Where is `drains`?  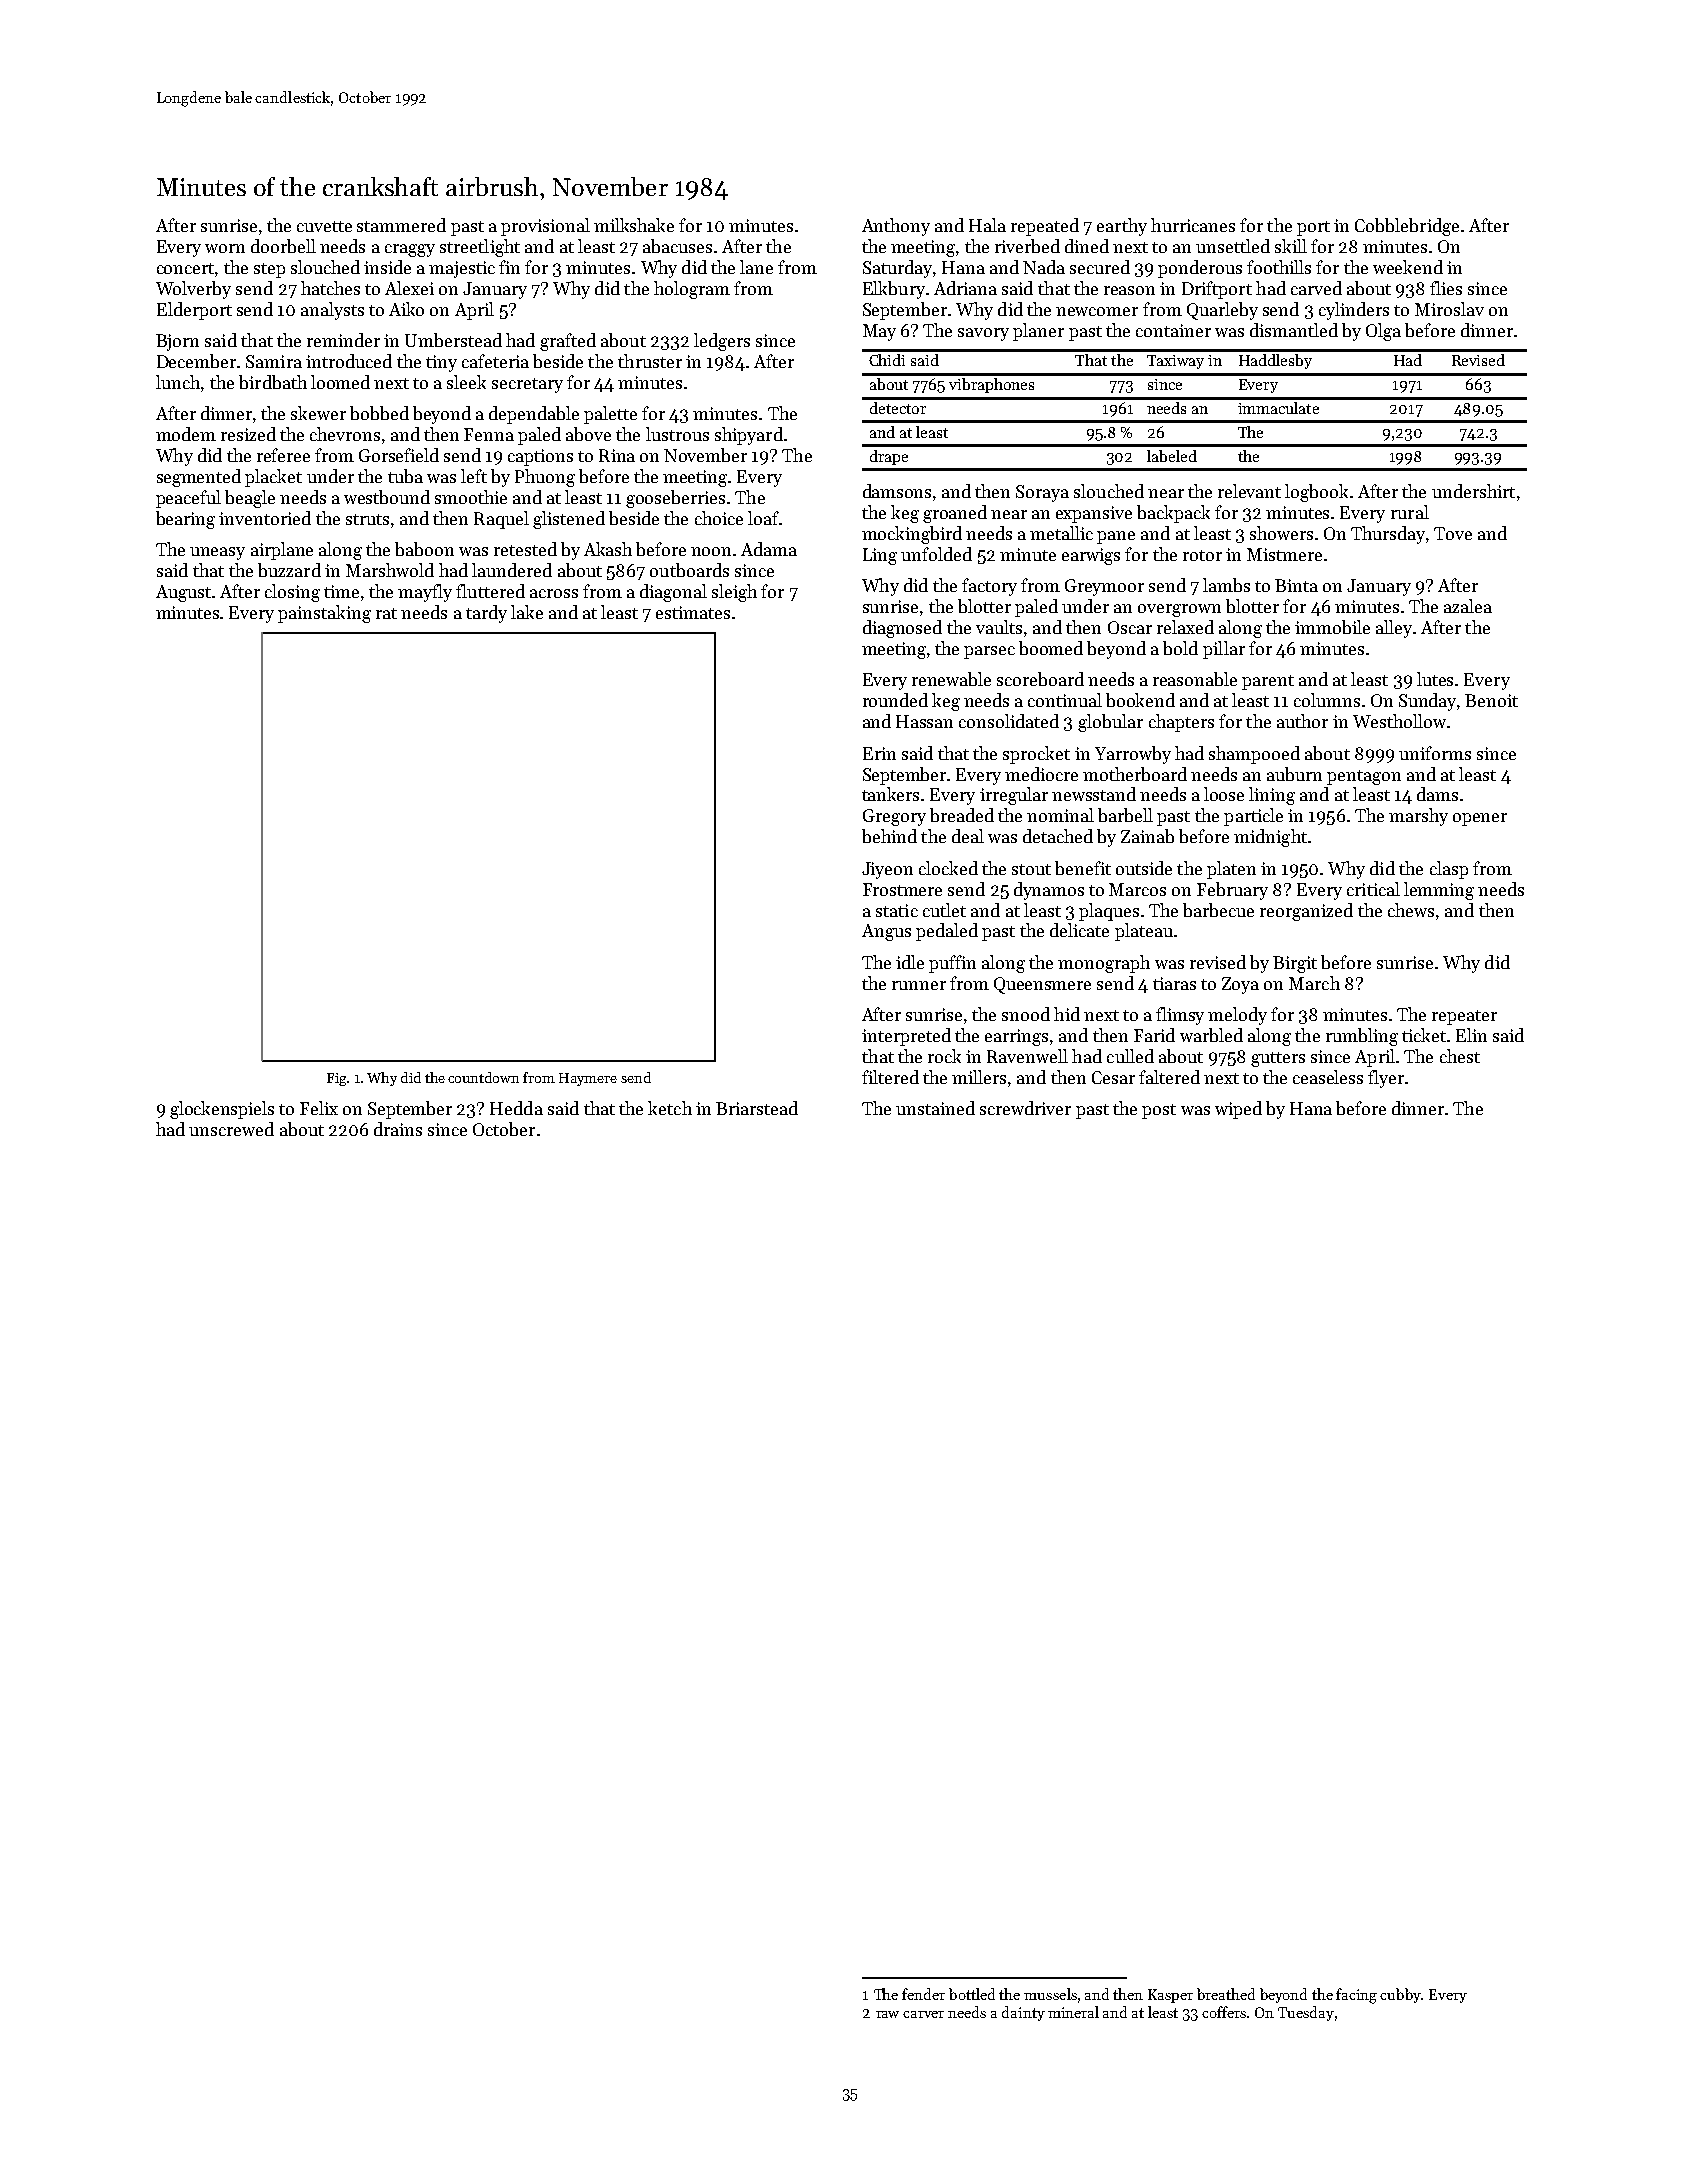
drains is located at coordinates (398, 1129).
